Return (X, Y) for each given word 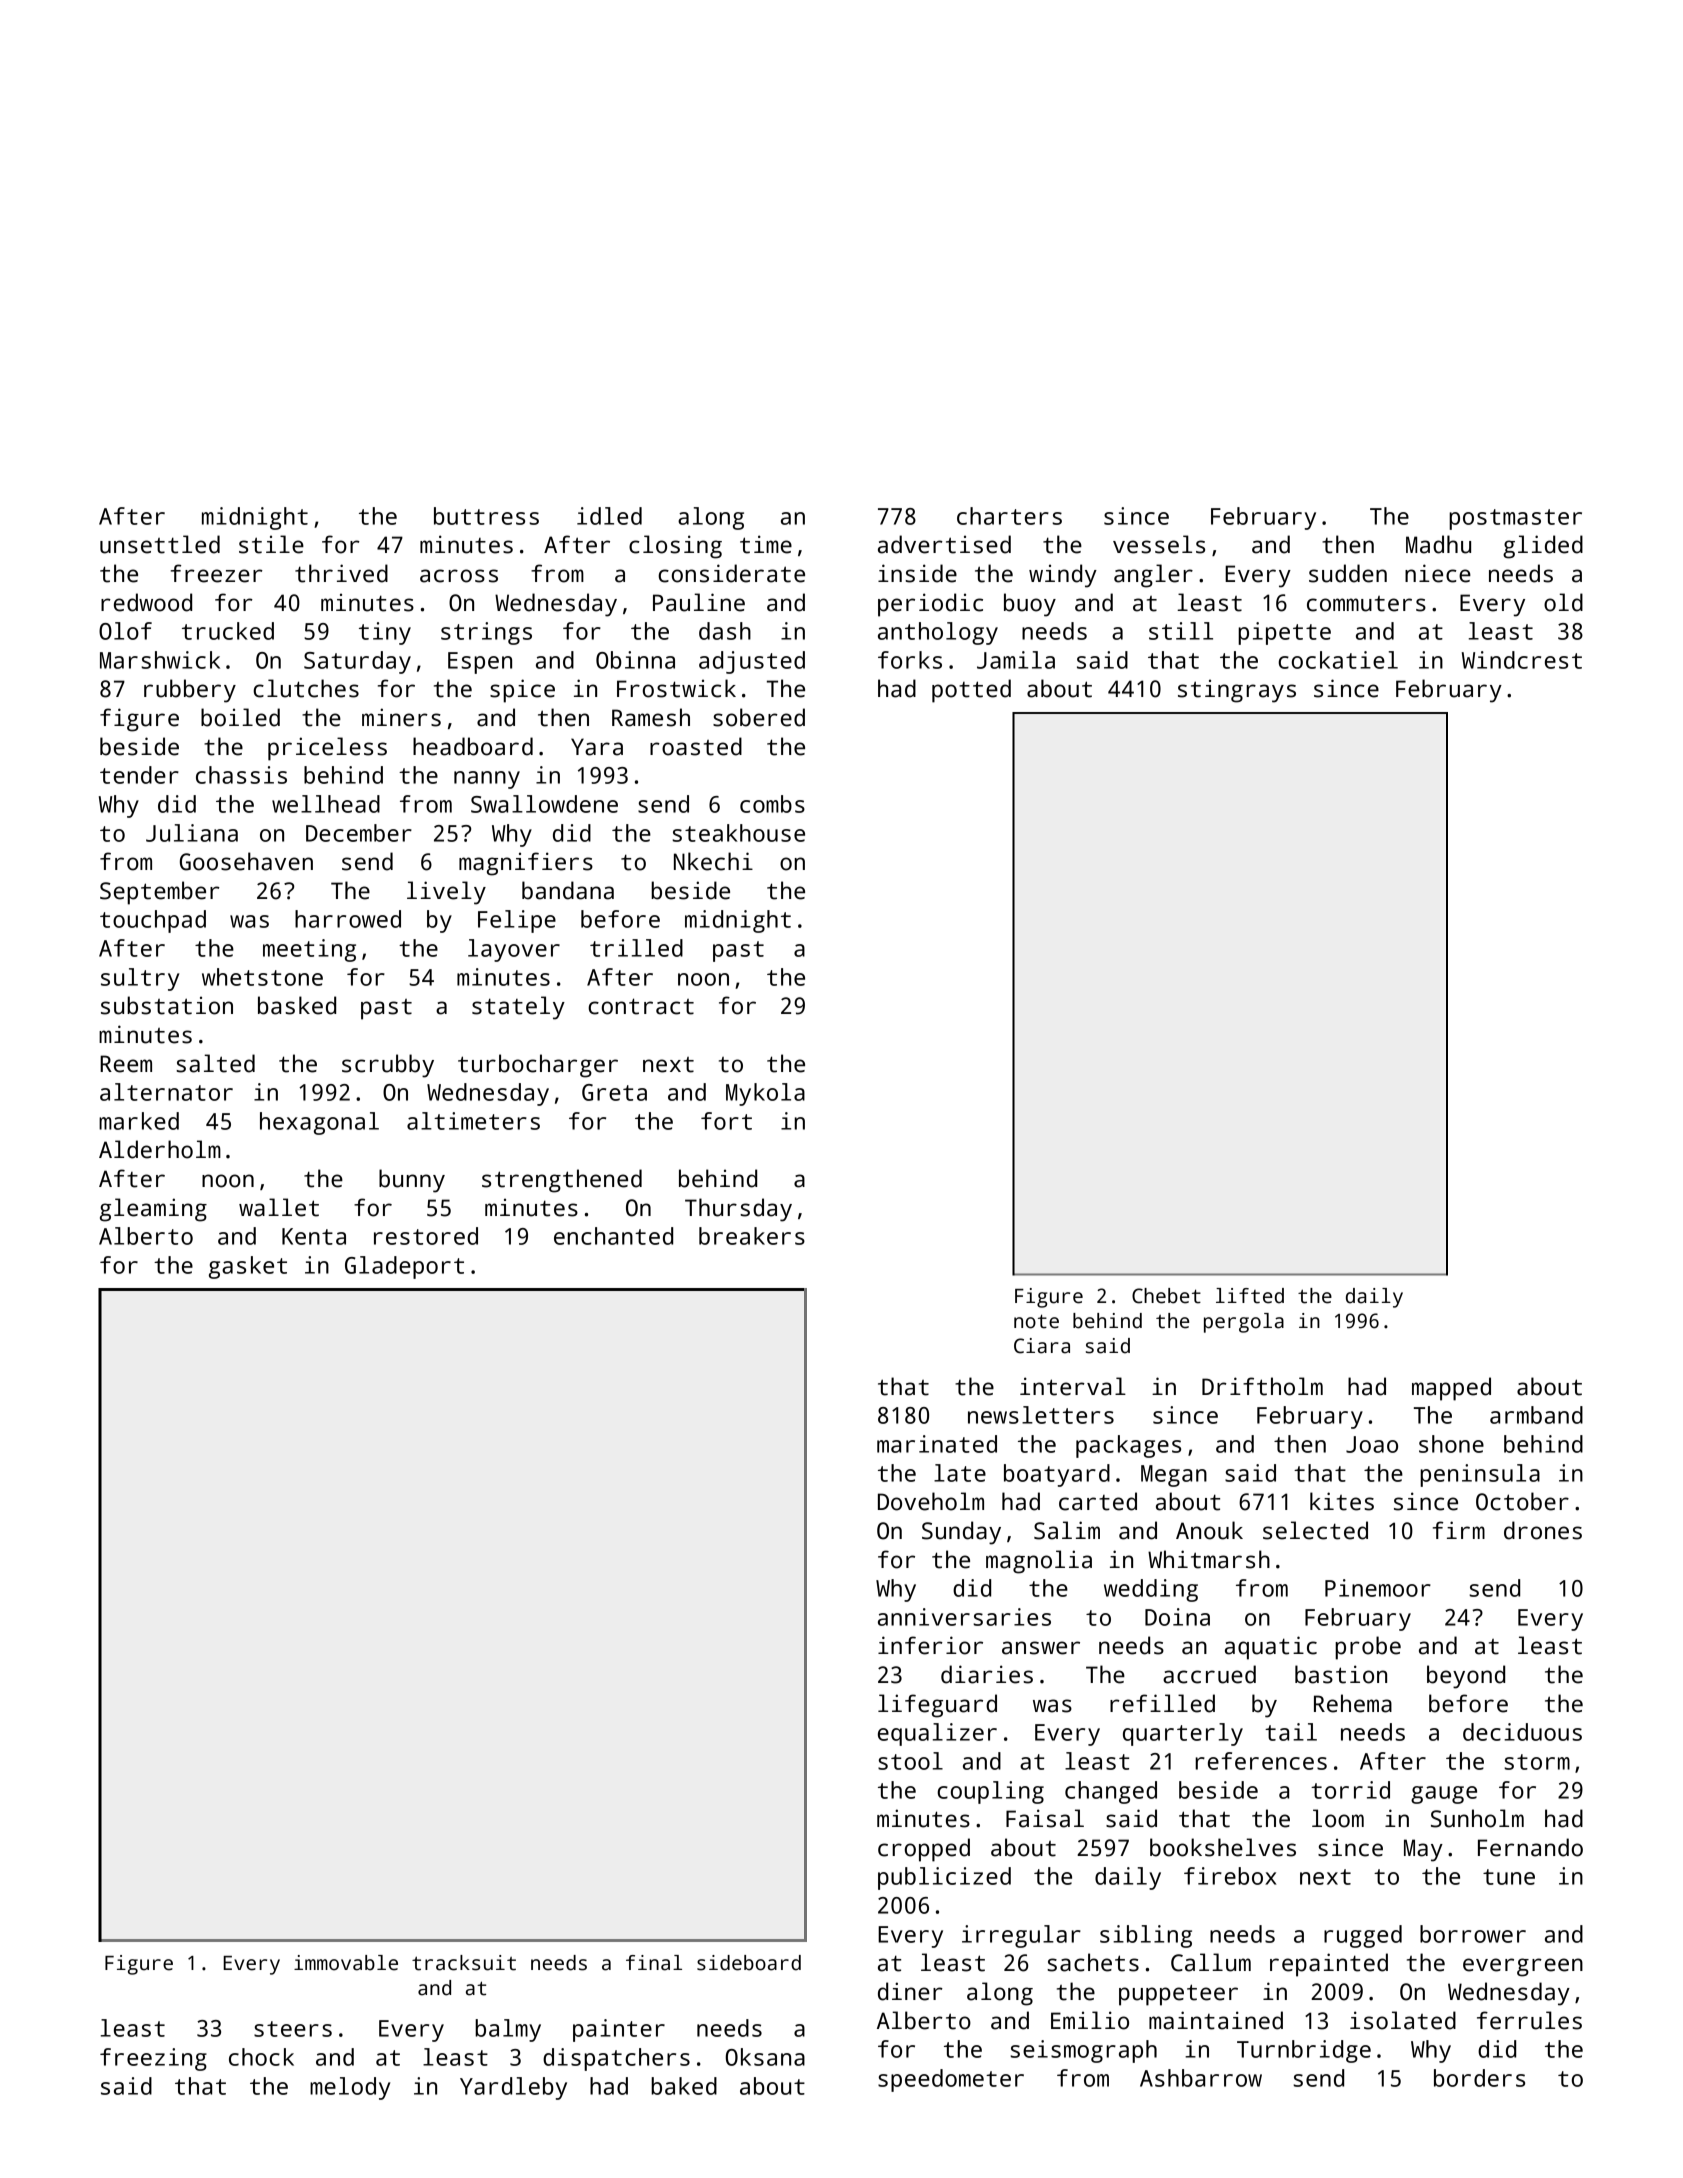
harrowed (348, 919)
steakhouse (738, 833)
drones (1543, 1530)
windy (1063, 576)
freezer (217, 573)
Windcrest (1522, 660)
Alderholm (160, 1149)
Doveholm (931, 1501)
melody (350, 2088)
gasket (248, 1267)
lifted (1250, 1296)
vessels (1159, 544)
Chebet (1166, 1296)
